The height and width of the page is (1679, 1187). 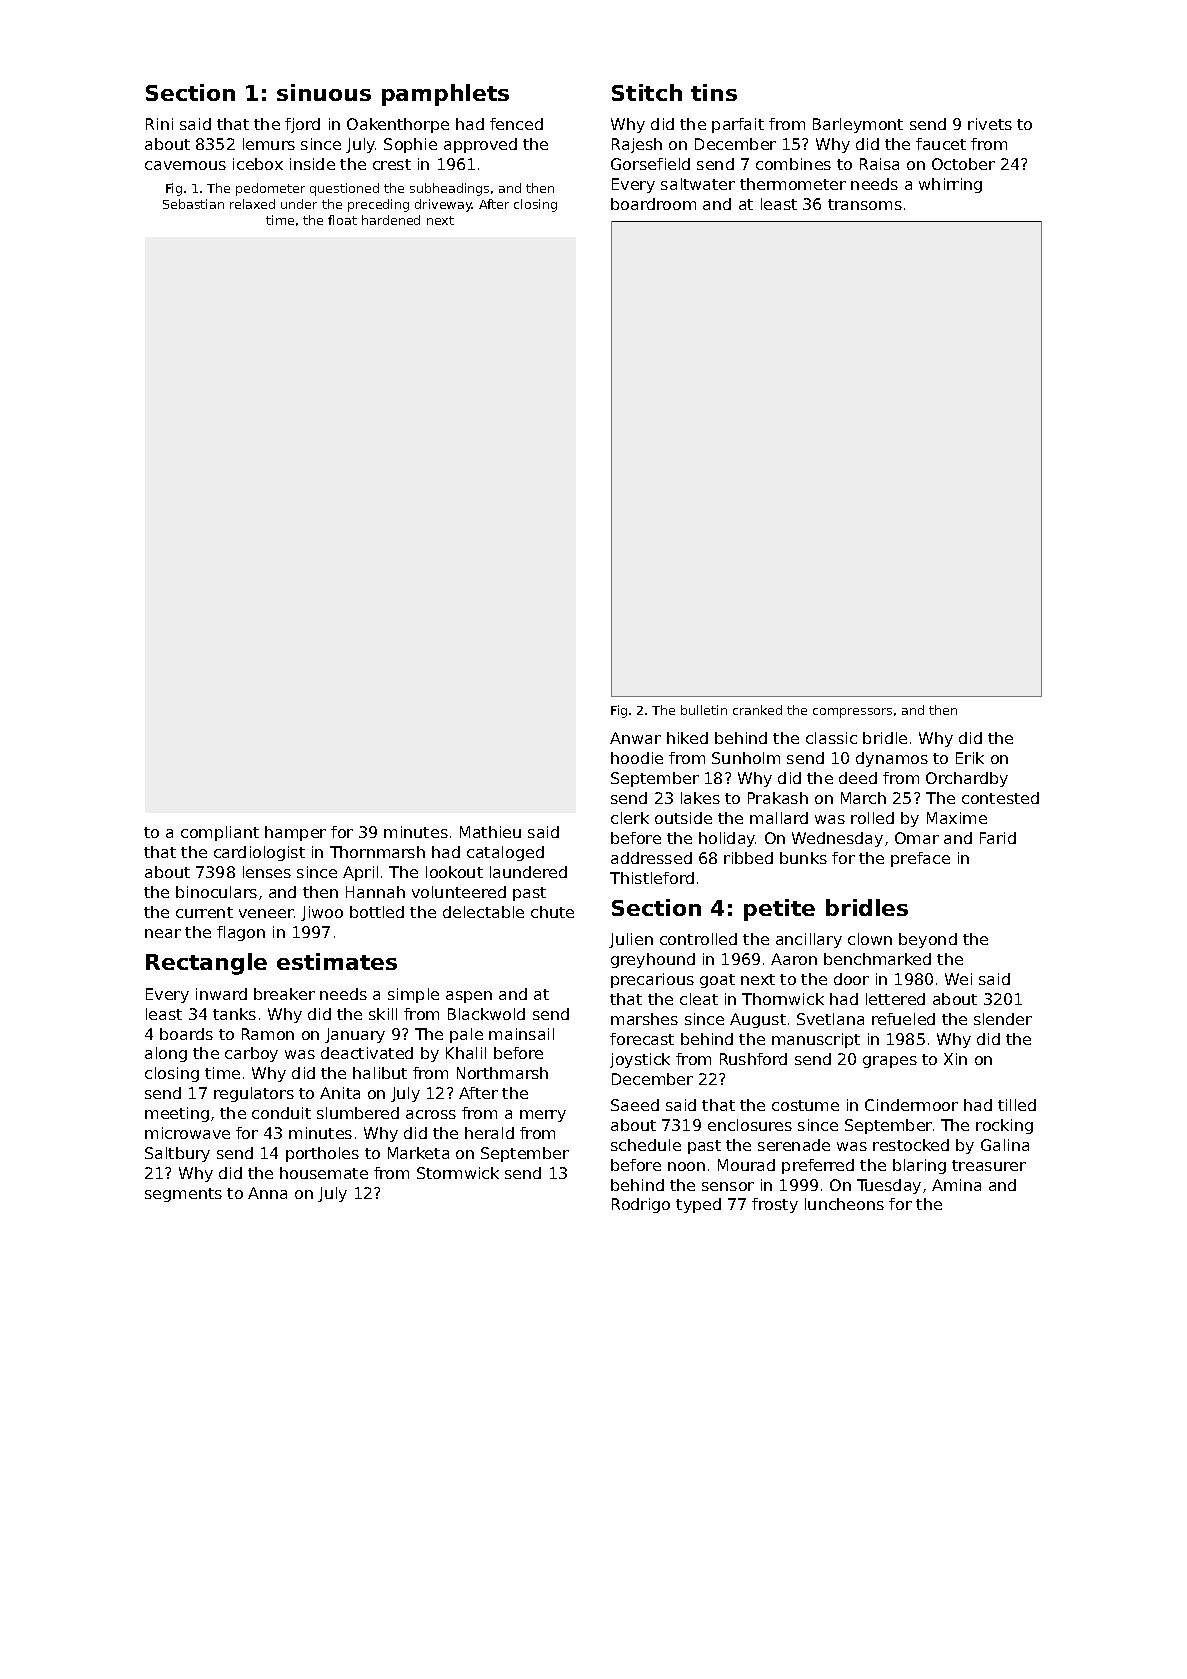 What do you see at coordinates (970, 758) in the page?
I see `Erik` at bounding box center [970, 758].
